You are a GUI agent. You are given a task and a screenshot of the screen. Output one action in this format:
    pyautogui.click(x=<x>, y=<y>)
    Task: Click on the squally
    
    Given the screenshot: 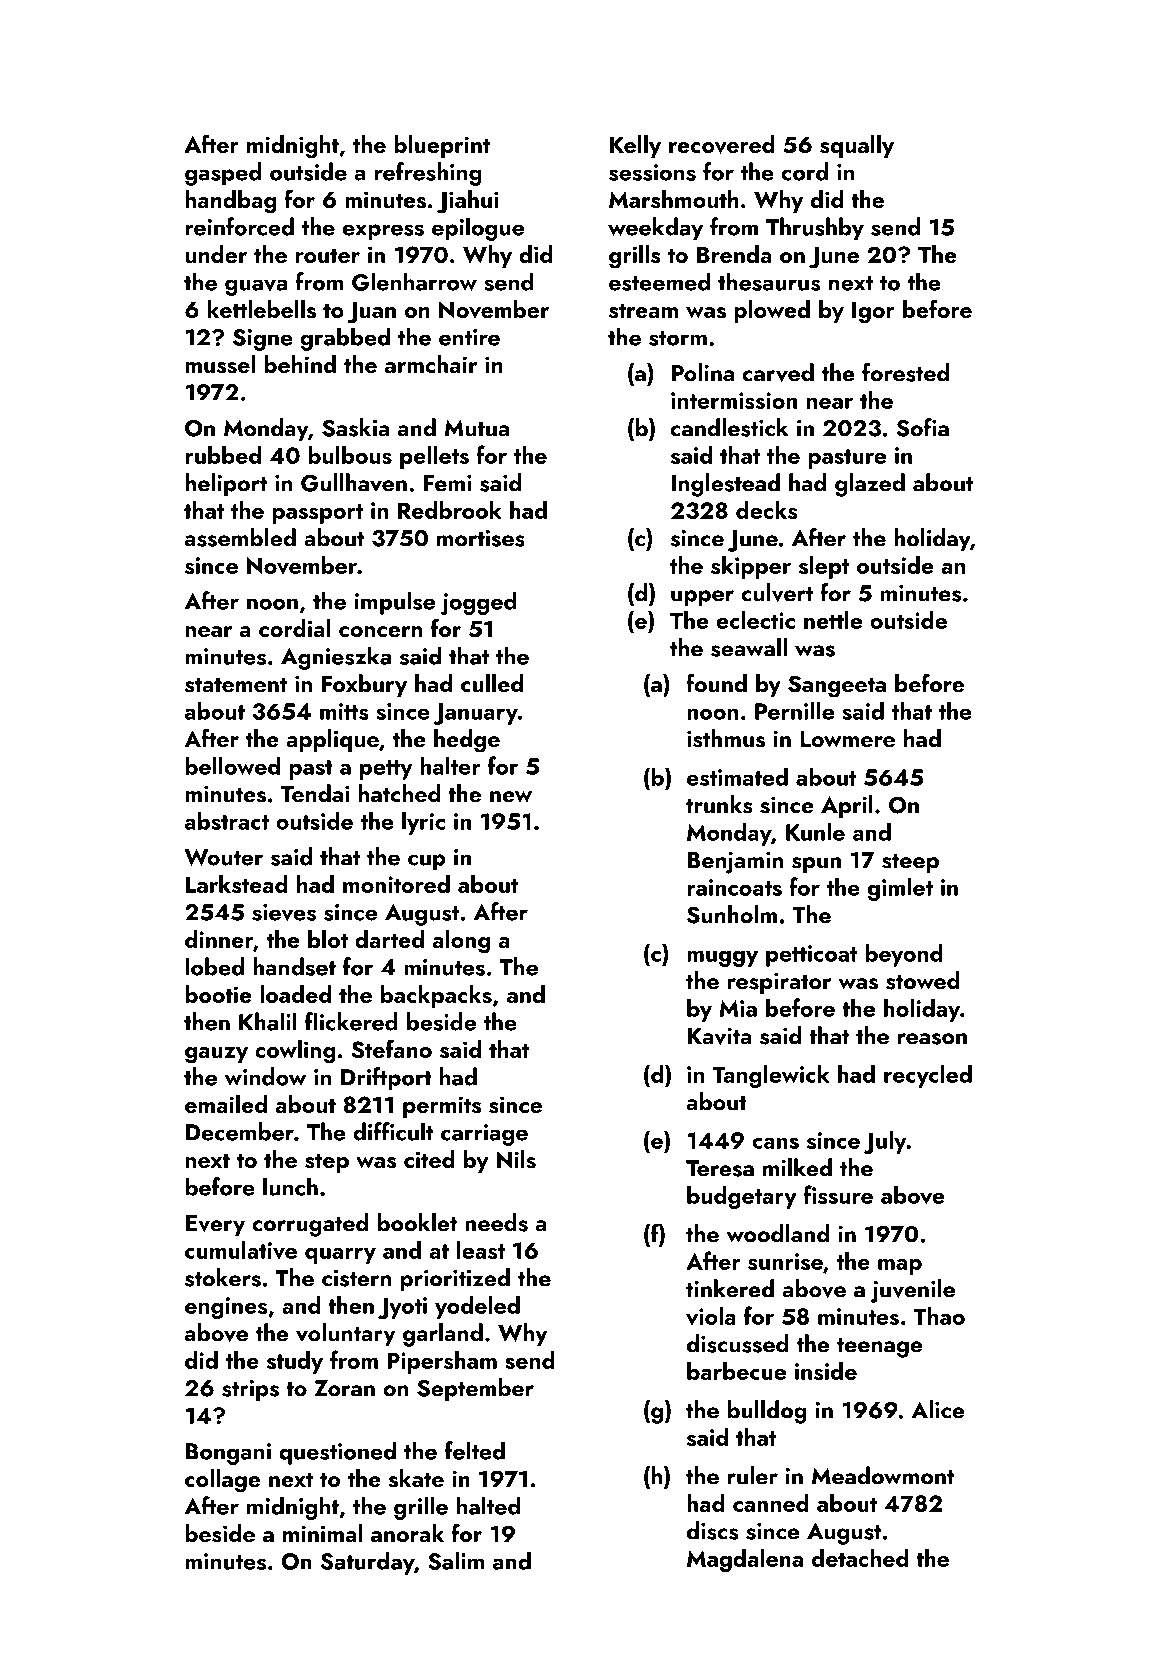 What is the action you would take?
    pyautogui.click(x=857, y=146)
